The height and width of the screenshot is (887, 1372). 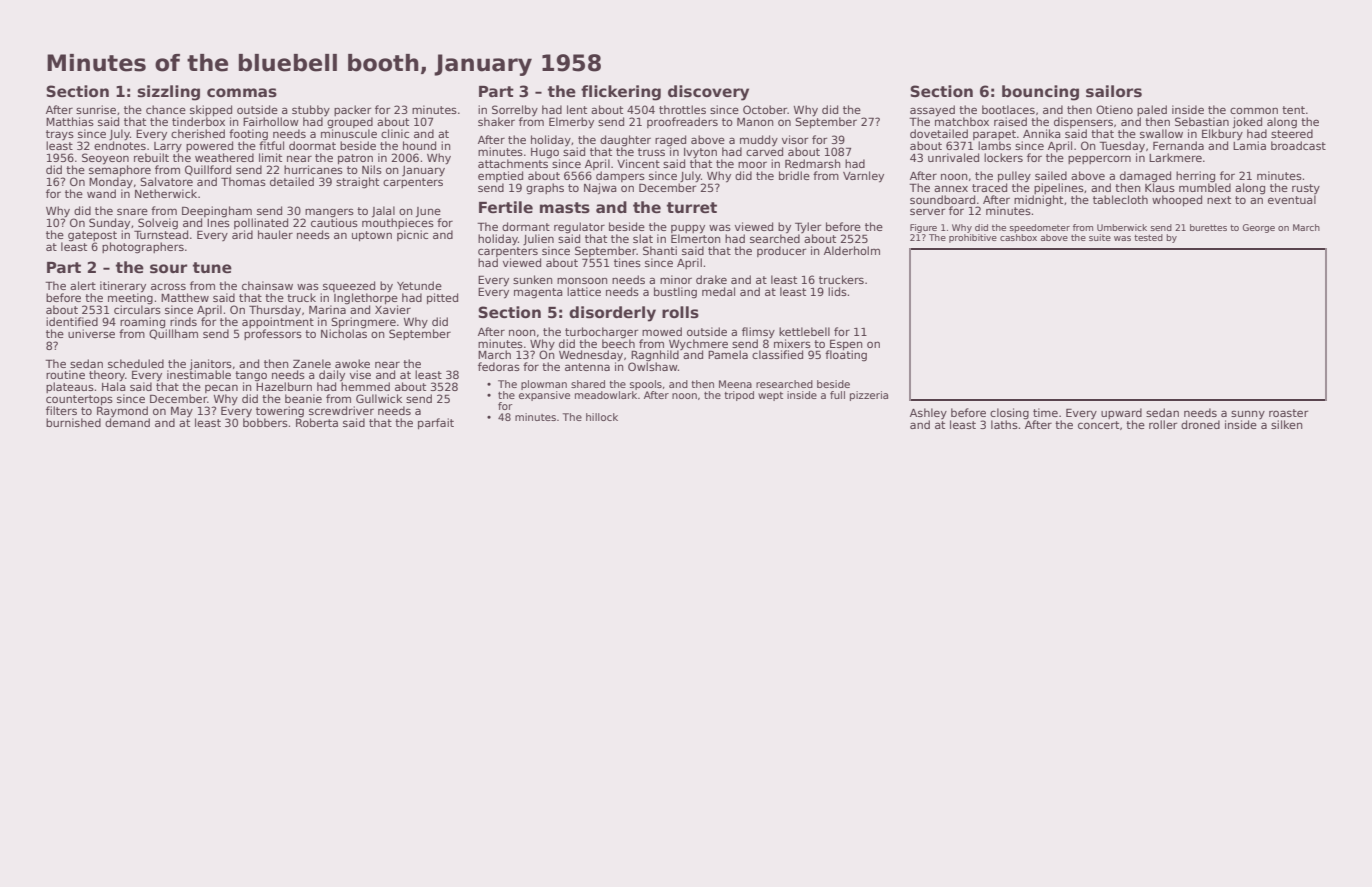 What do you see at coordinates (242, 93) in the screenshot?
I see `commas` at bounding box center [242, 93].
